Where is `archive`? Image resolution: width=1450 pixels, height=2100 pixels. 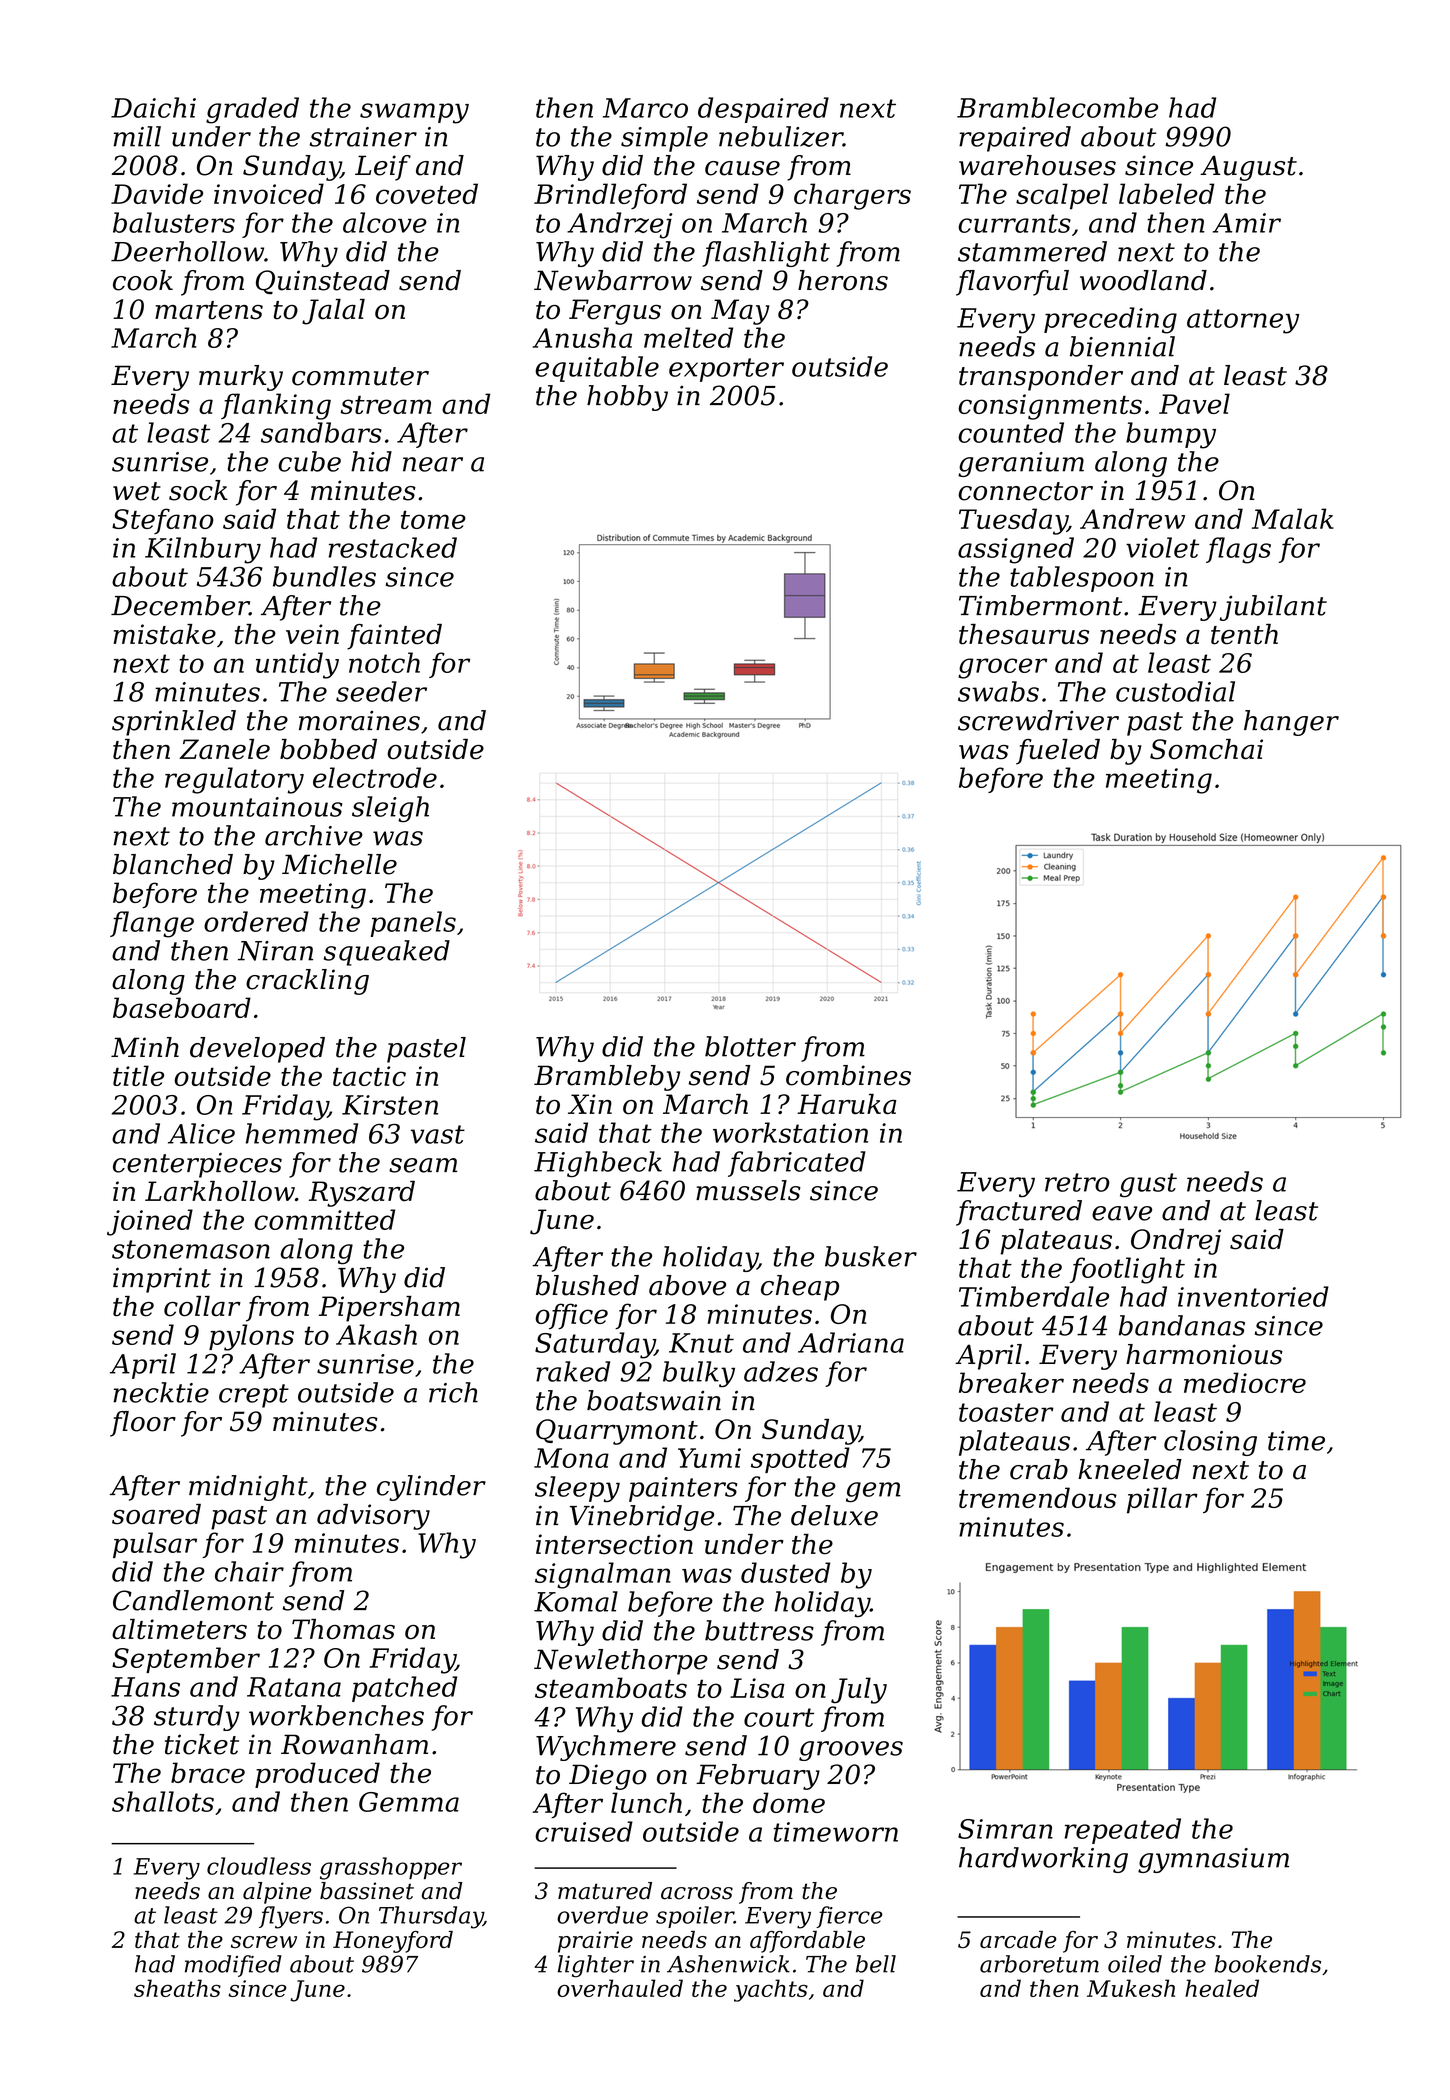
archive is located at coordinates (314, 835).
